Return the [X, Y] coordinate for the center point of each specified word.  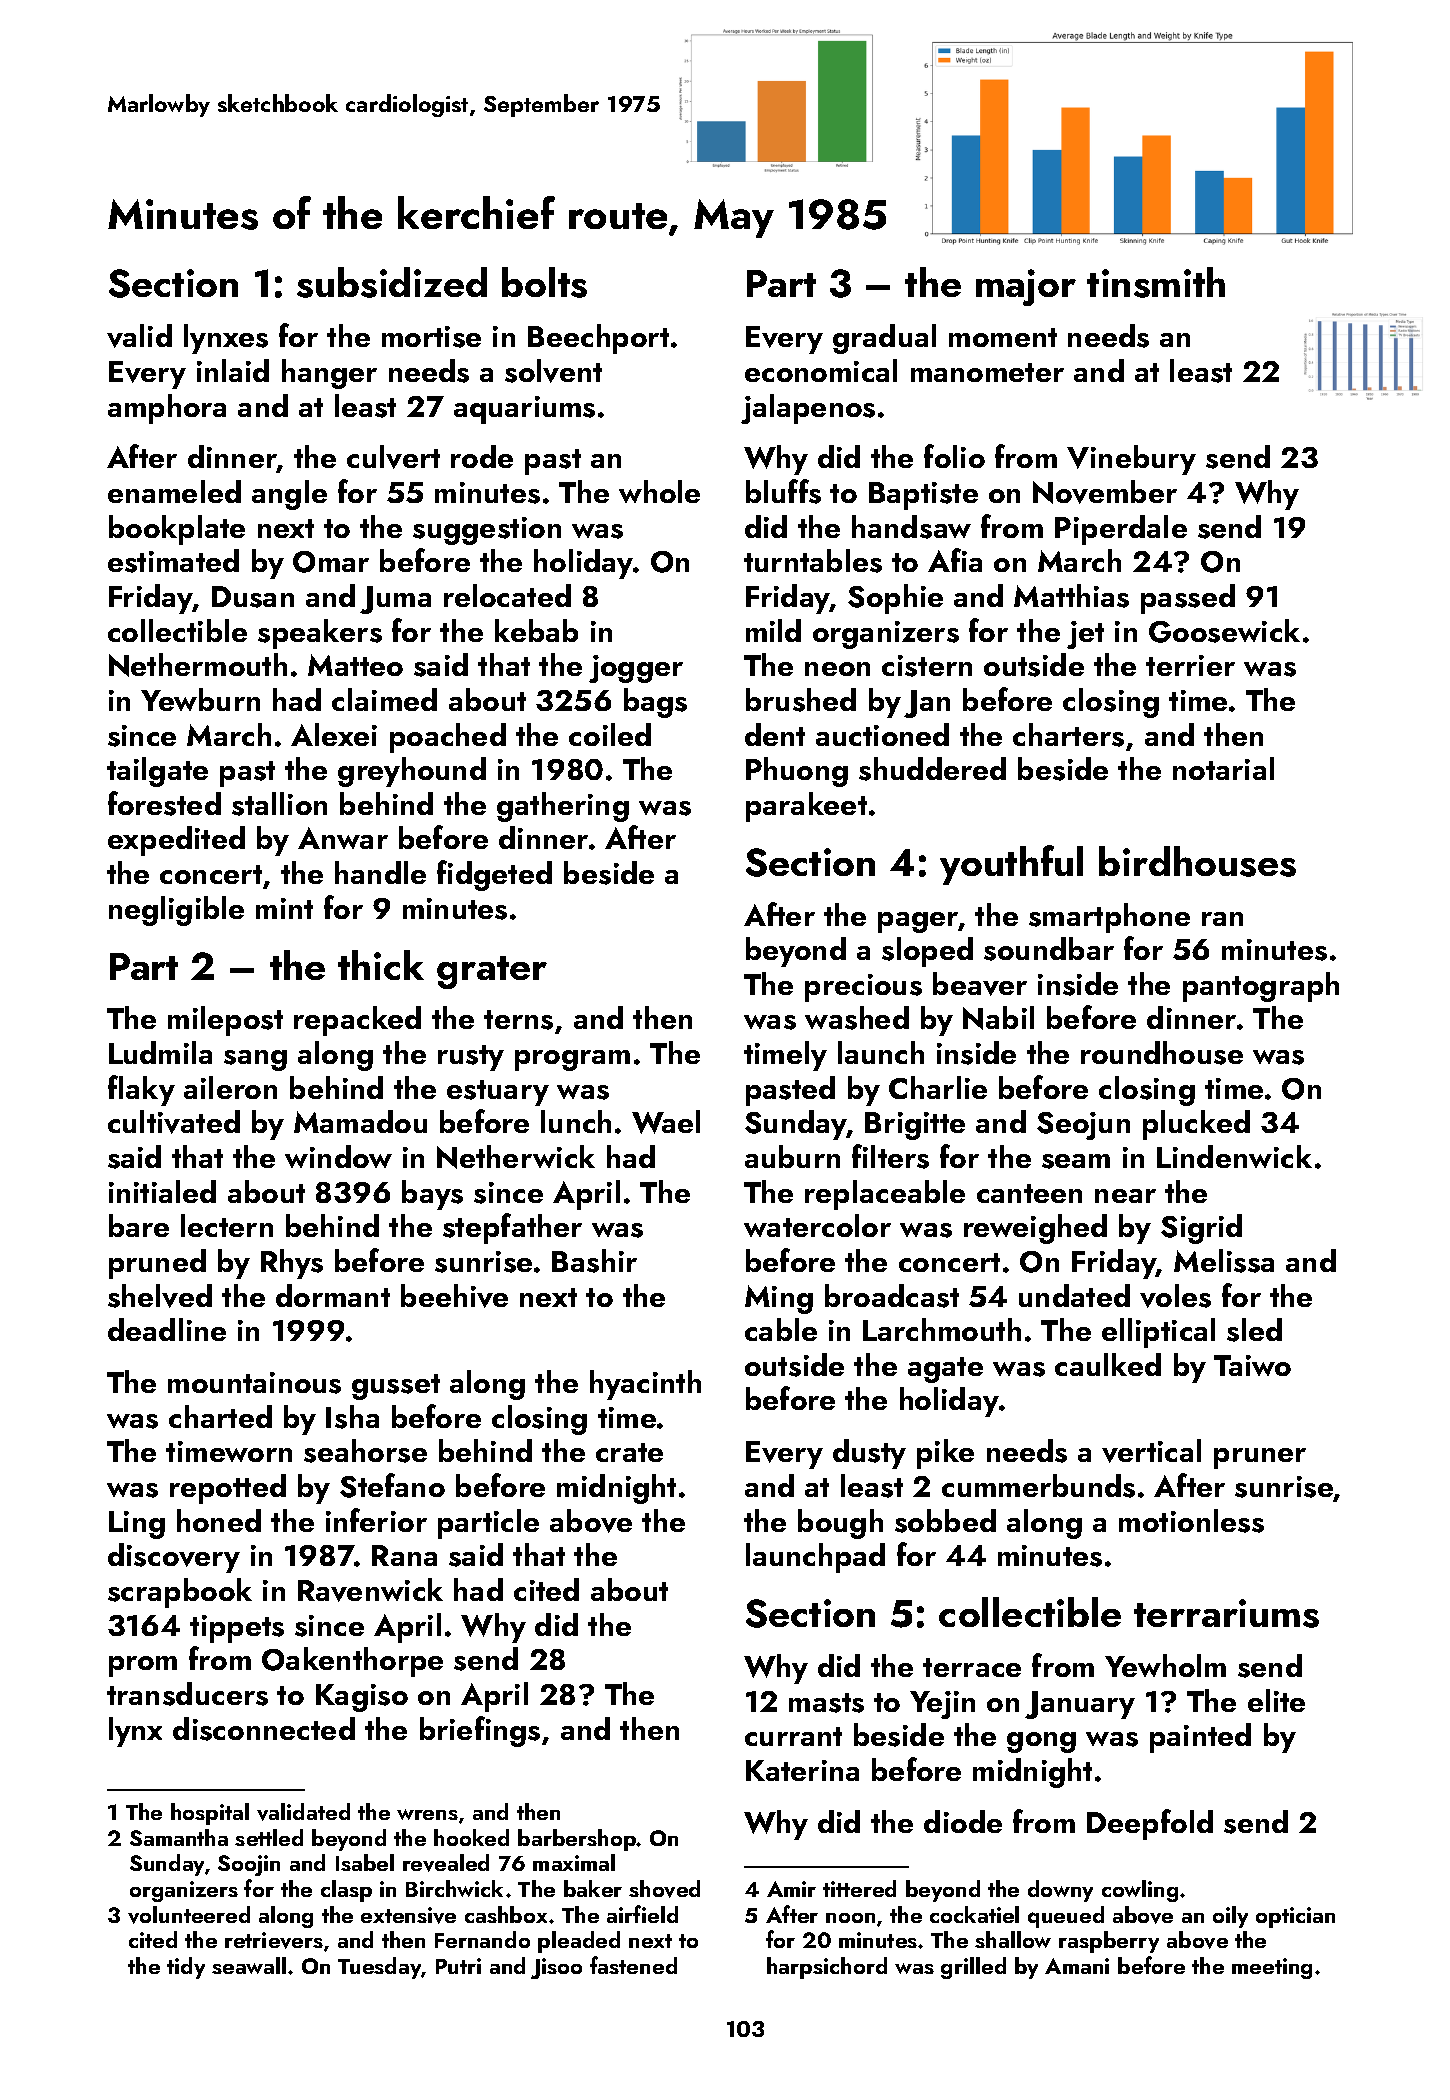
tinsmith [1156, 282]
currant [793, 1736]
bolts [544, 282]
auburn [792, 1156]
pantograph [1261, 987]
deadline [167, 1329]
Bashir [594, 1261]
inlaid [233, 370]
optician [1295, 1917]
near [1125, 1196]
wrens [427, 1814]
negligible [176, 911]
